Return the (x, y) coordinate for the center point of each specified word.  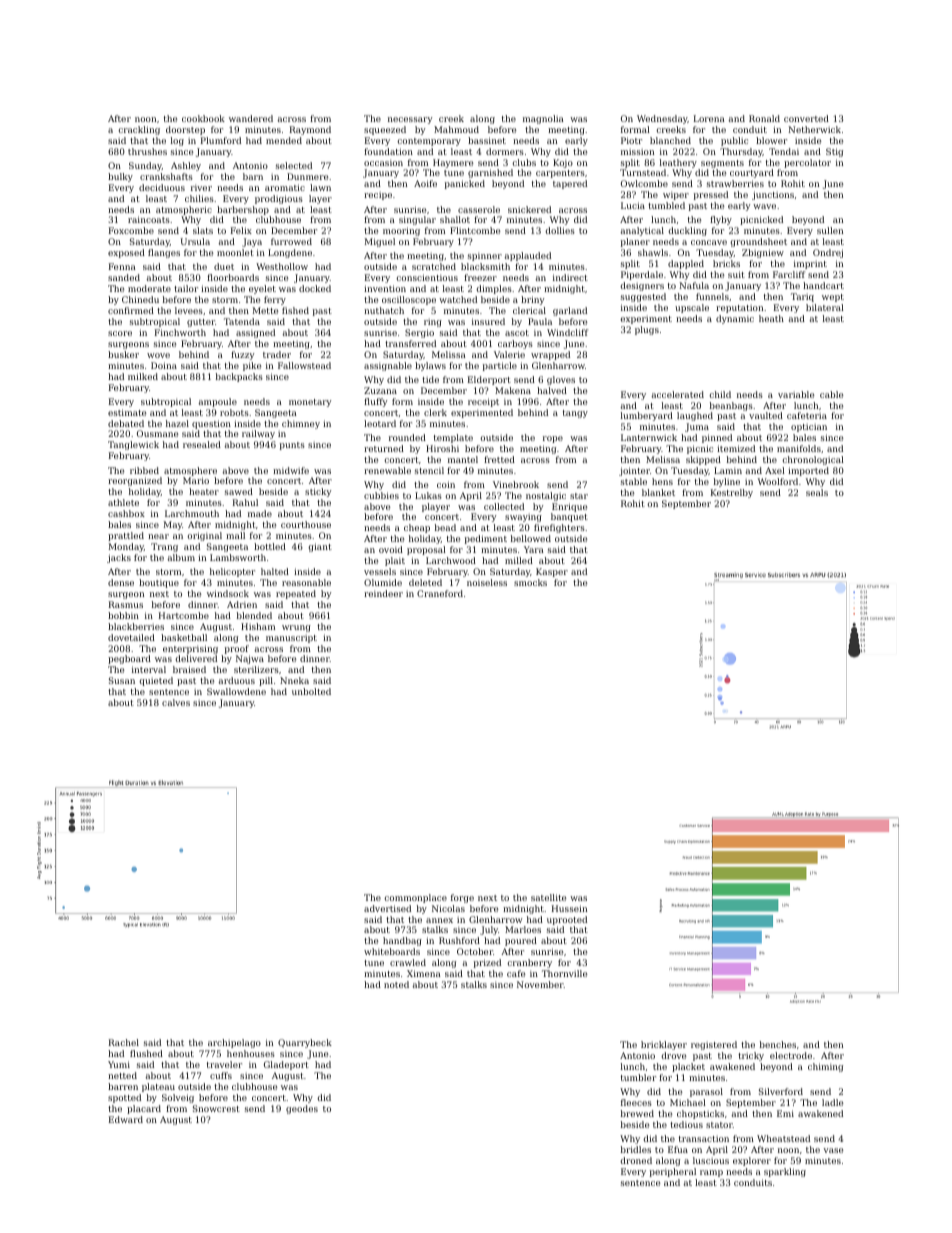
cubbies (381, 495)
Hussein (569, 908)
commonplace (415, 898)
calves (176, 702)
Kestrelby (732, 493)
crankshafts (166, 176)
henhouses (251, 1053)
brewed (637, 1113)
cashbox (126, 513)
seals (817, 492)
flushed (146, 1053)
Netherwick (814, 129)
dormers (505, 151)
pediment (486, 539)
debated (126, 423)
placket (688, 1067)
